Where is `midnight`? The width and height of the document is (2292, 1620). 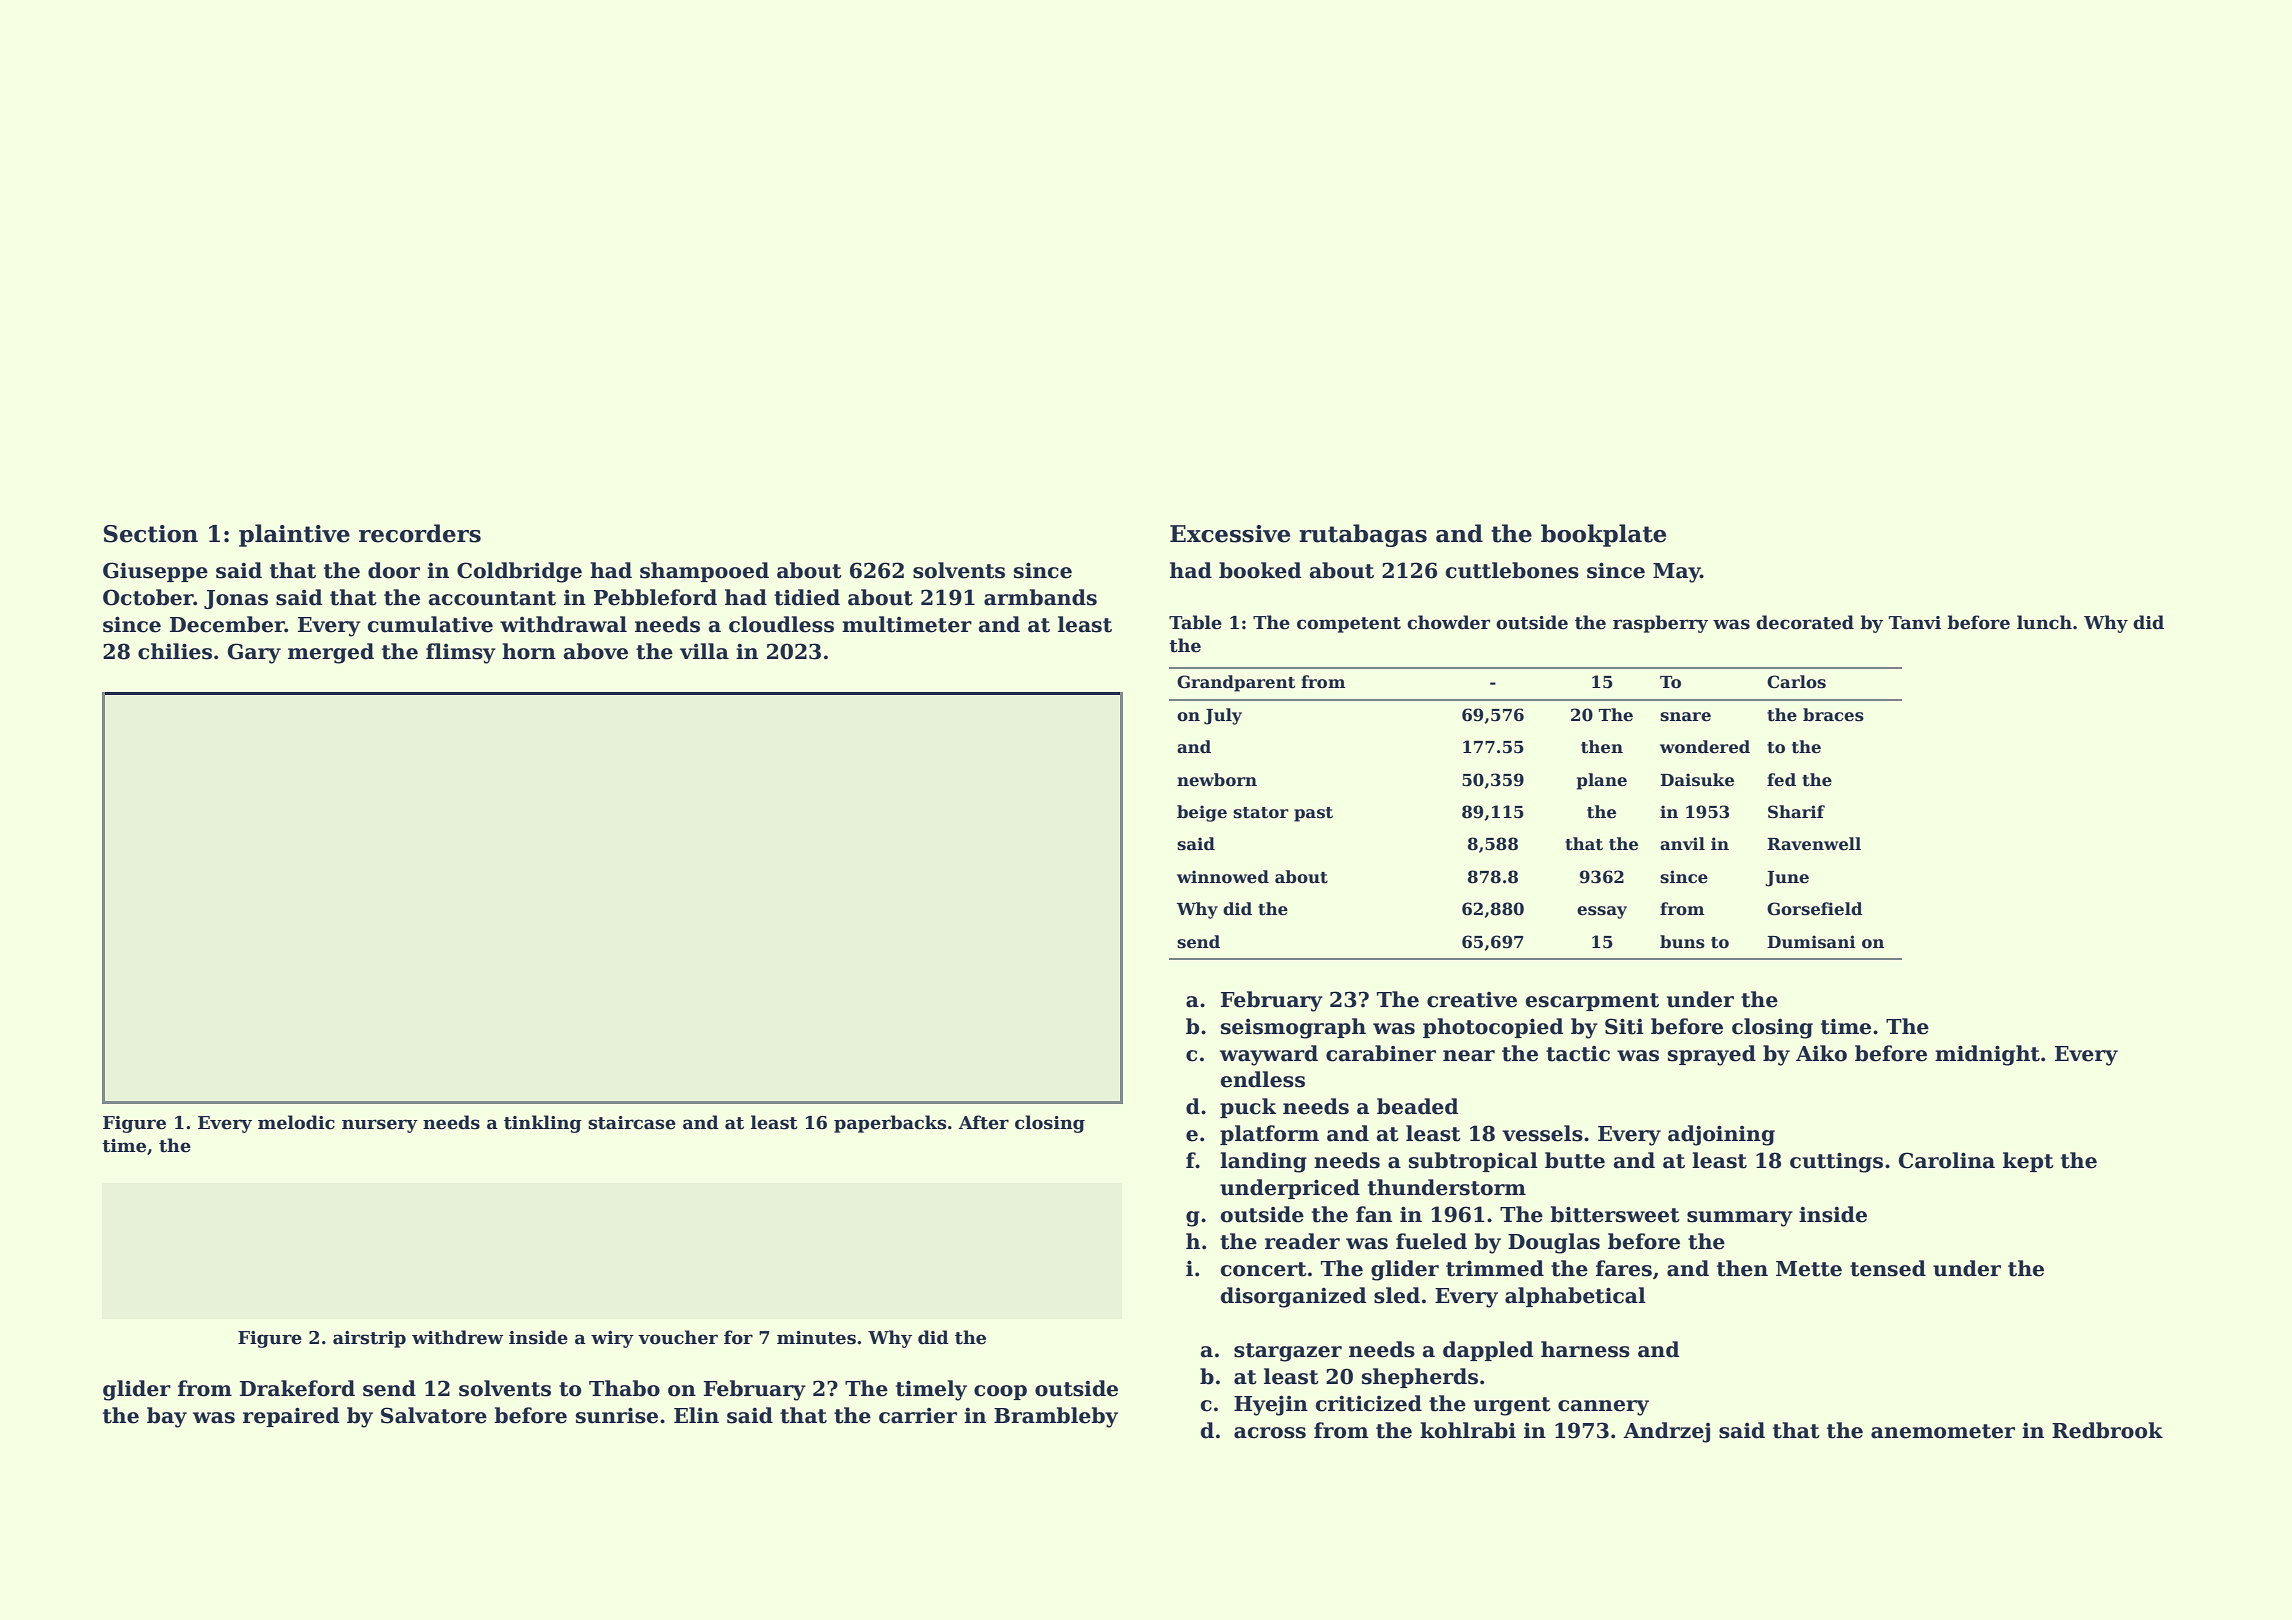
midnight is located at coordinates (1987, 1055).
